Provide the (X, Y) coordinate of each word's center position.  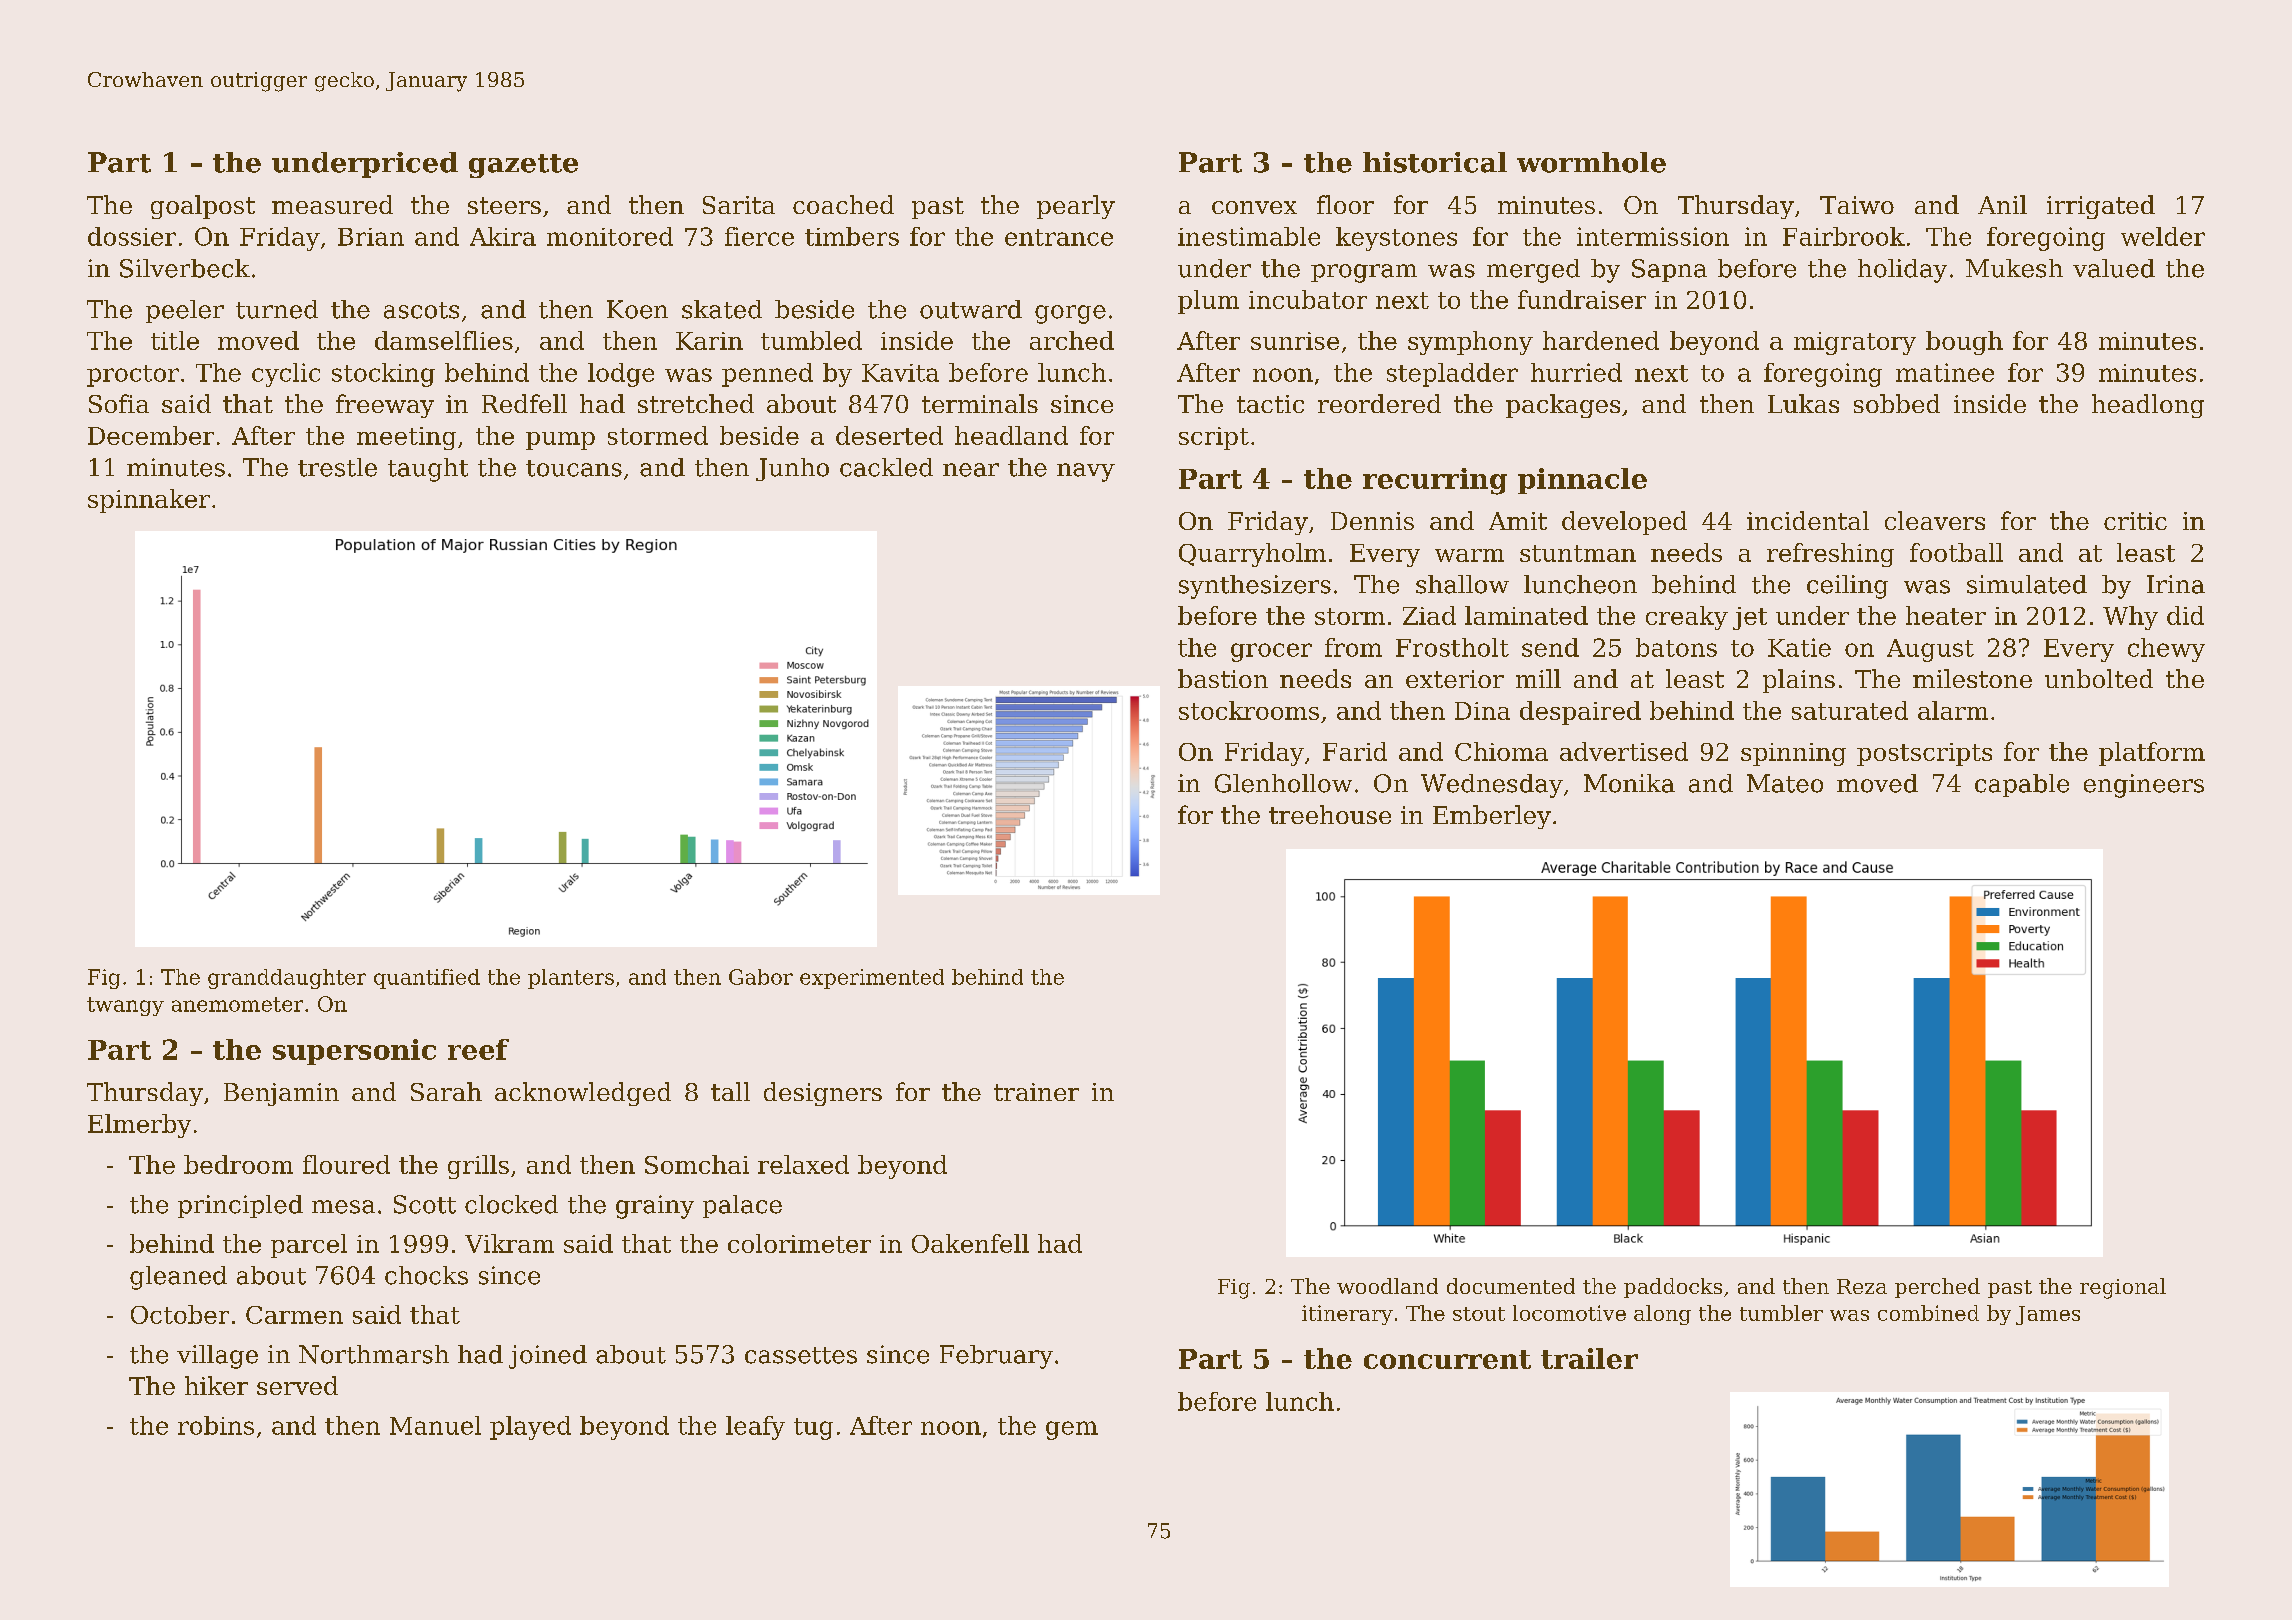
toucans (574, 468)
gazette (523, 166)
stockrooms (1249, 710)
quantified (427, 979)
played (530, 1428)
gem (1072, 1430)
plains (1799, 681)
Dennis (1372, 521)
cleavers (1935, 520)
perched (1937, 1288)
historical (1435, 162)
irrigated (2101, 207)
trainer (1036, 1092)
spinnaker (149, 501)
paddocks (1673, 1288)
